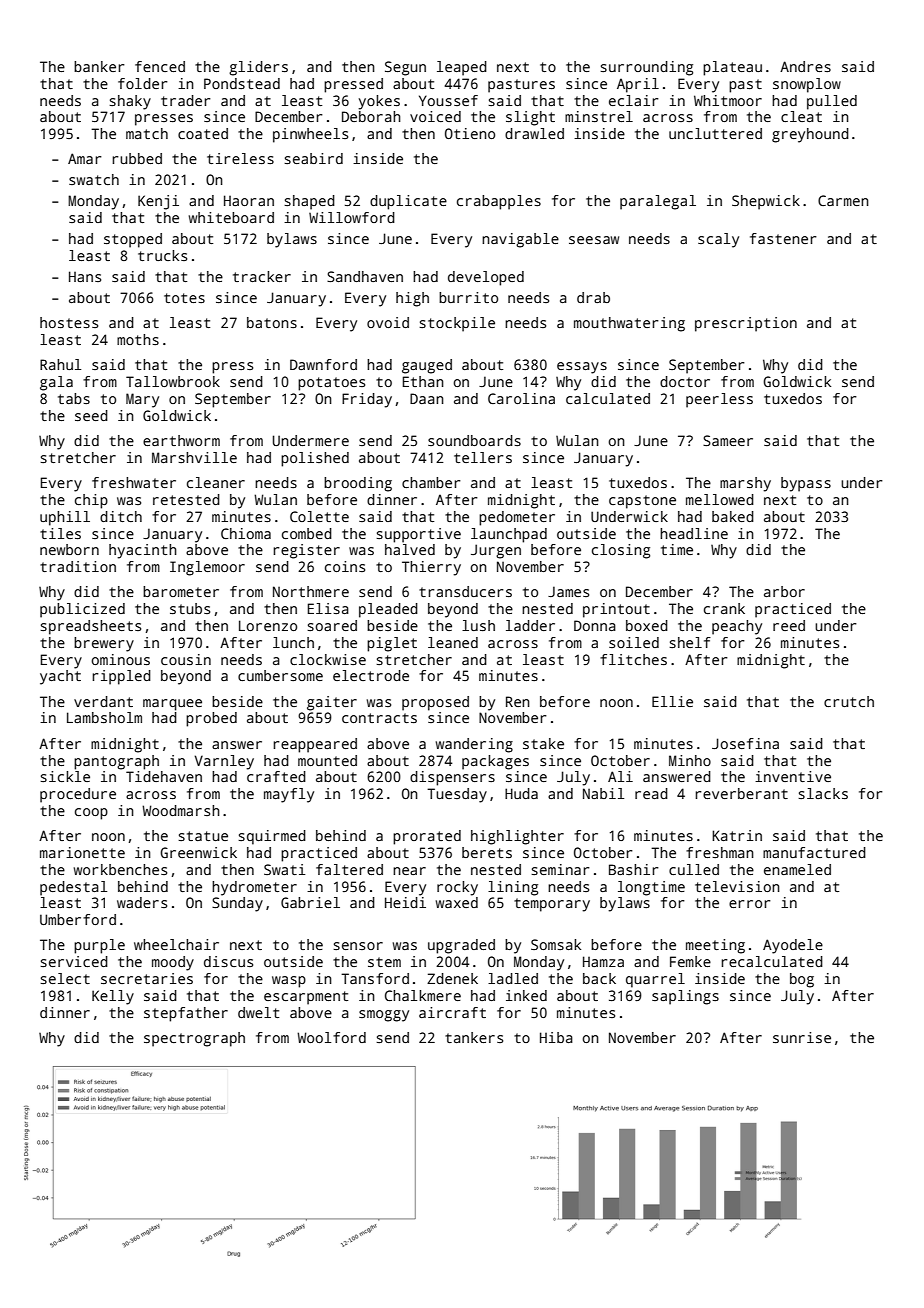 The width and height of the document is (924, 1308). I want to click on leaned, so click(453, 642).
